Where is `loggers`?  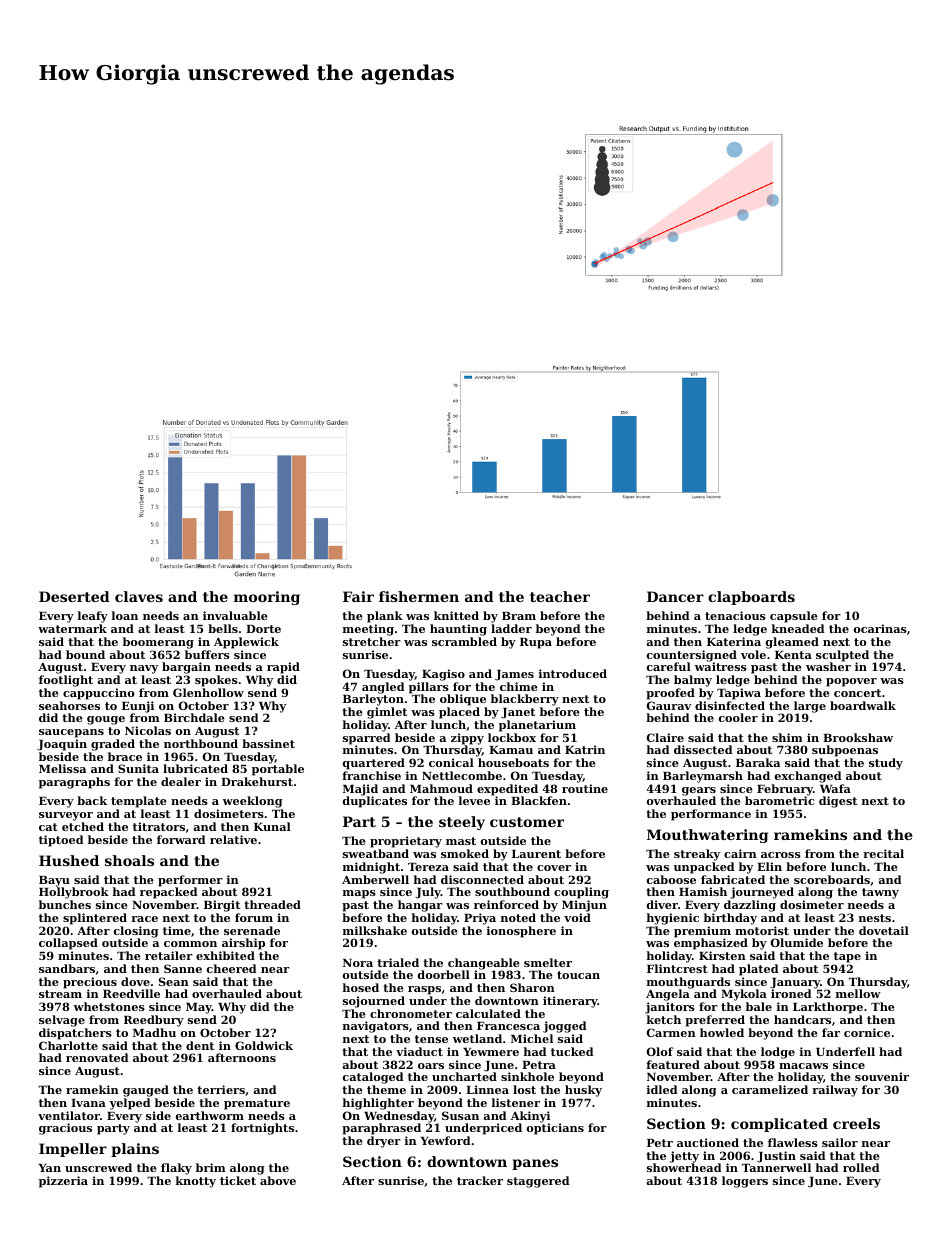 loggers is located at coordinates (745, 1182).
